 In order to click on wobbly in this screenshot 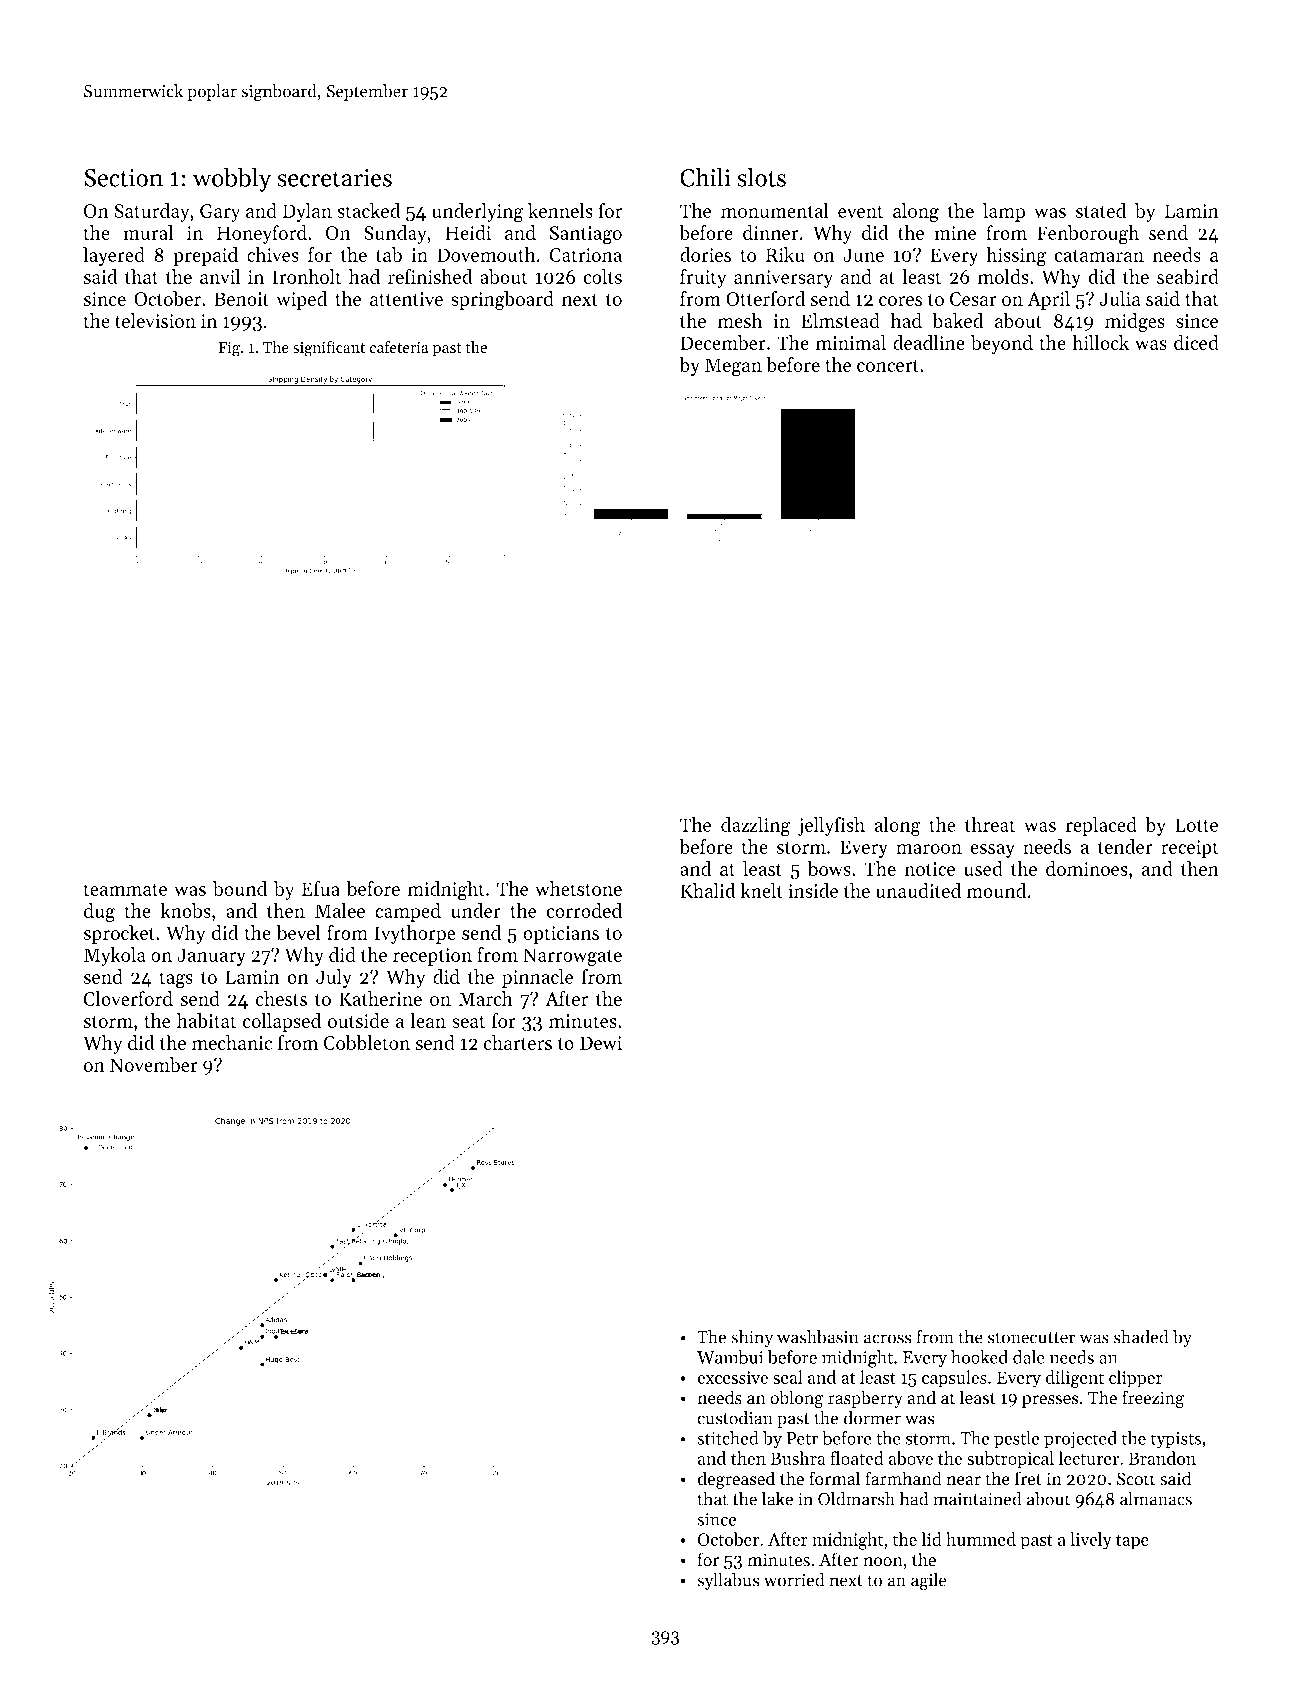, I will do `click(232, 179)`.
